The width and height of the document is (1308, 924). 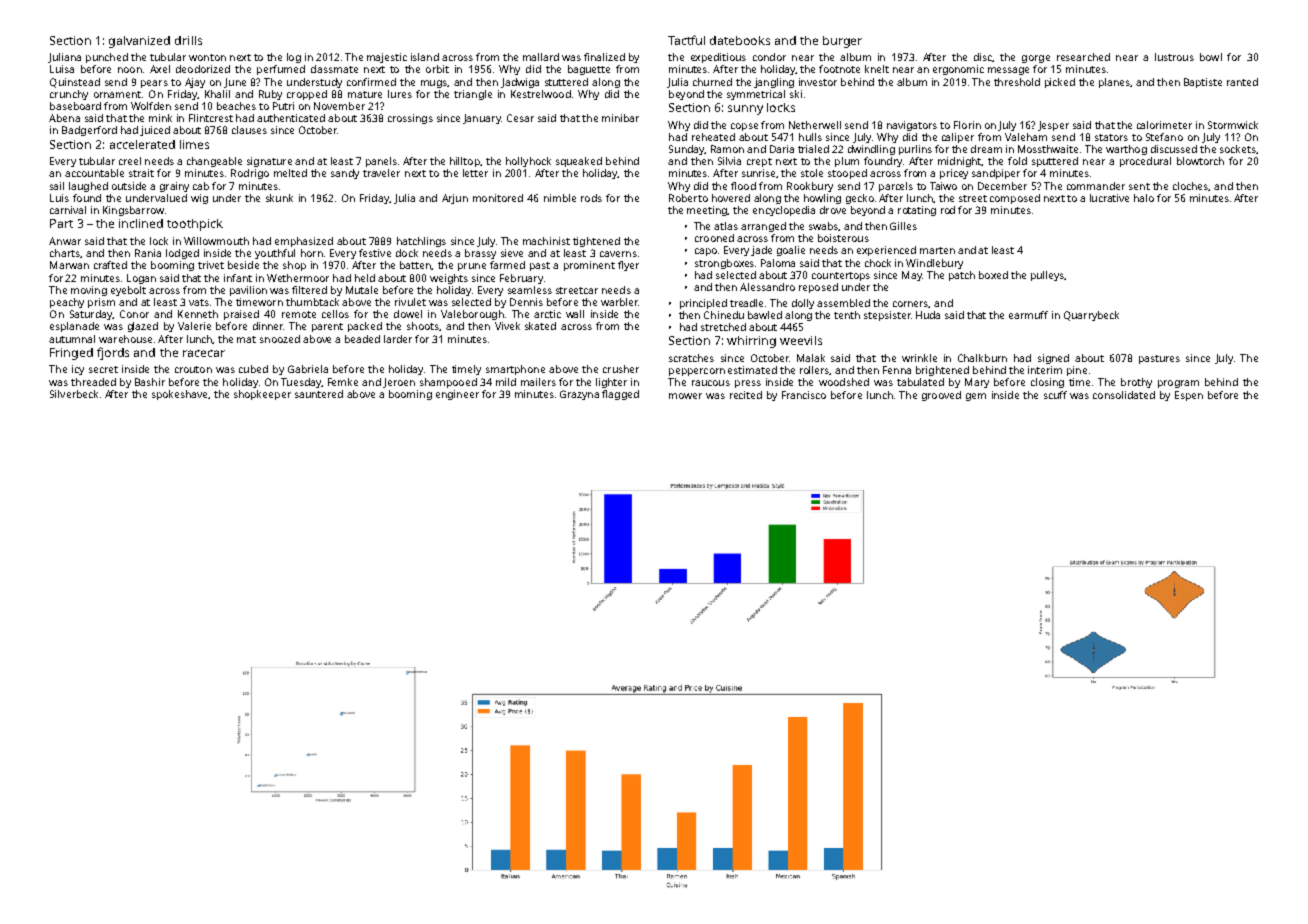 I want to click on Anwar, so click(x=65, y=241).
